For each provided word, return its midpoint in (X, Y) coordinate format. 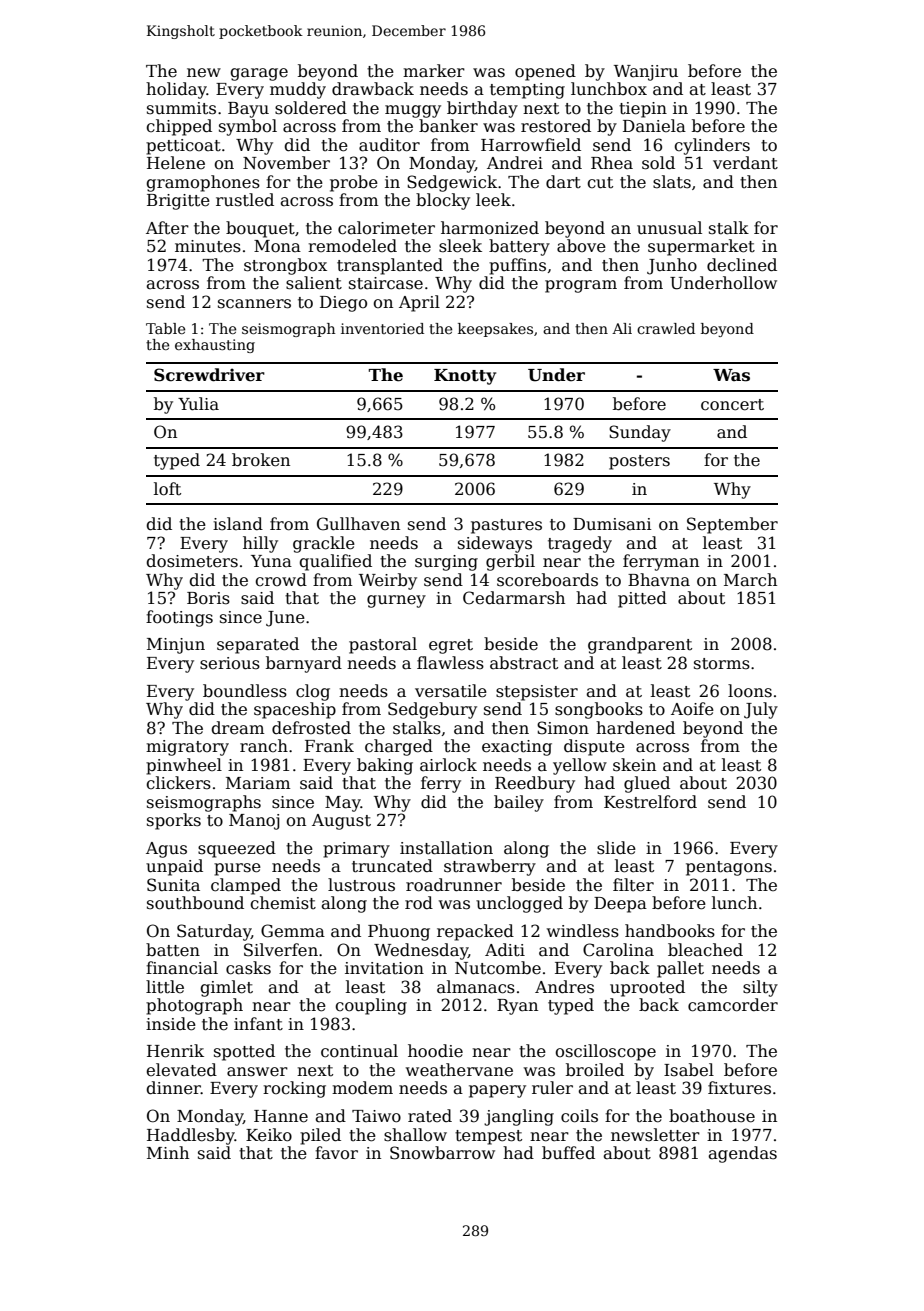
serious (230, 663)
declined (742, 265)
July (761, 710)
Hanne (281, 1116)
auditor (389, 145)
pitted (642, 599)
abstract (524, 663)
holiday (176, 90)
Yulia (198, 404)
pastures (506, 526)
